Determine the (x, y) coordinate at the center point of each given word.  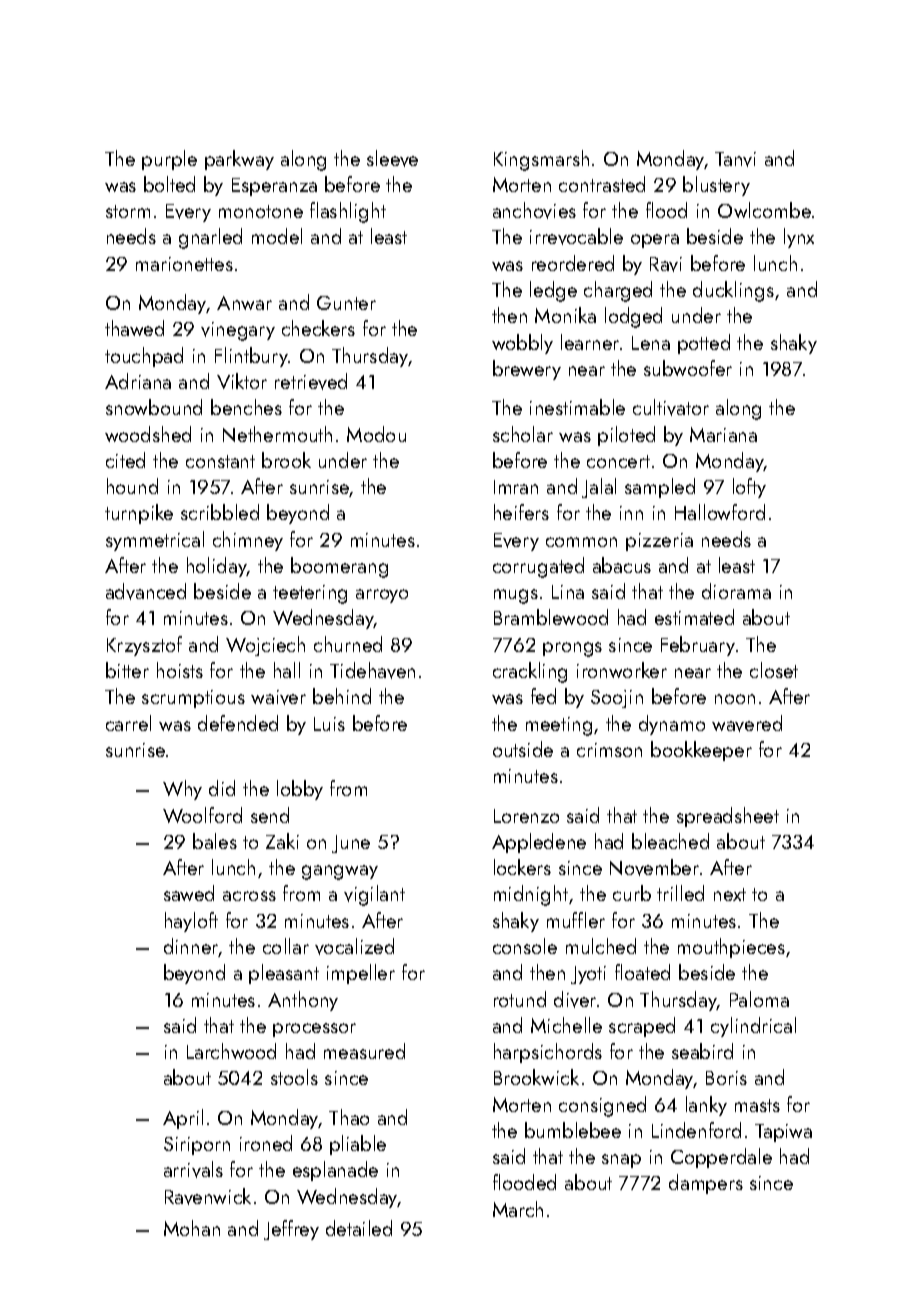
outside (523, 749)
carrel (128, 723)
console (525, 946)
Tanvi (735, 159)
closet (774, 670)
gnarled (210, 238)
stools (294, 1077)
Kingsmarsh (541, 160)
